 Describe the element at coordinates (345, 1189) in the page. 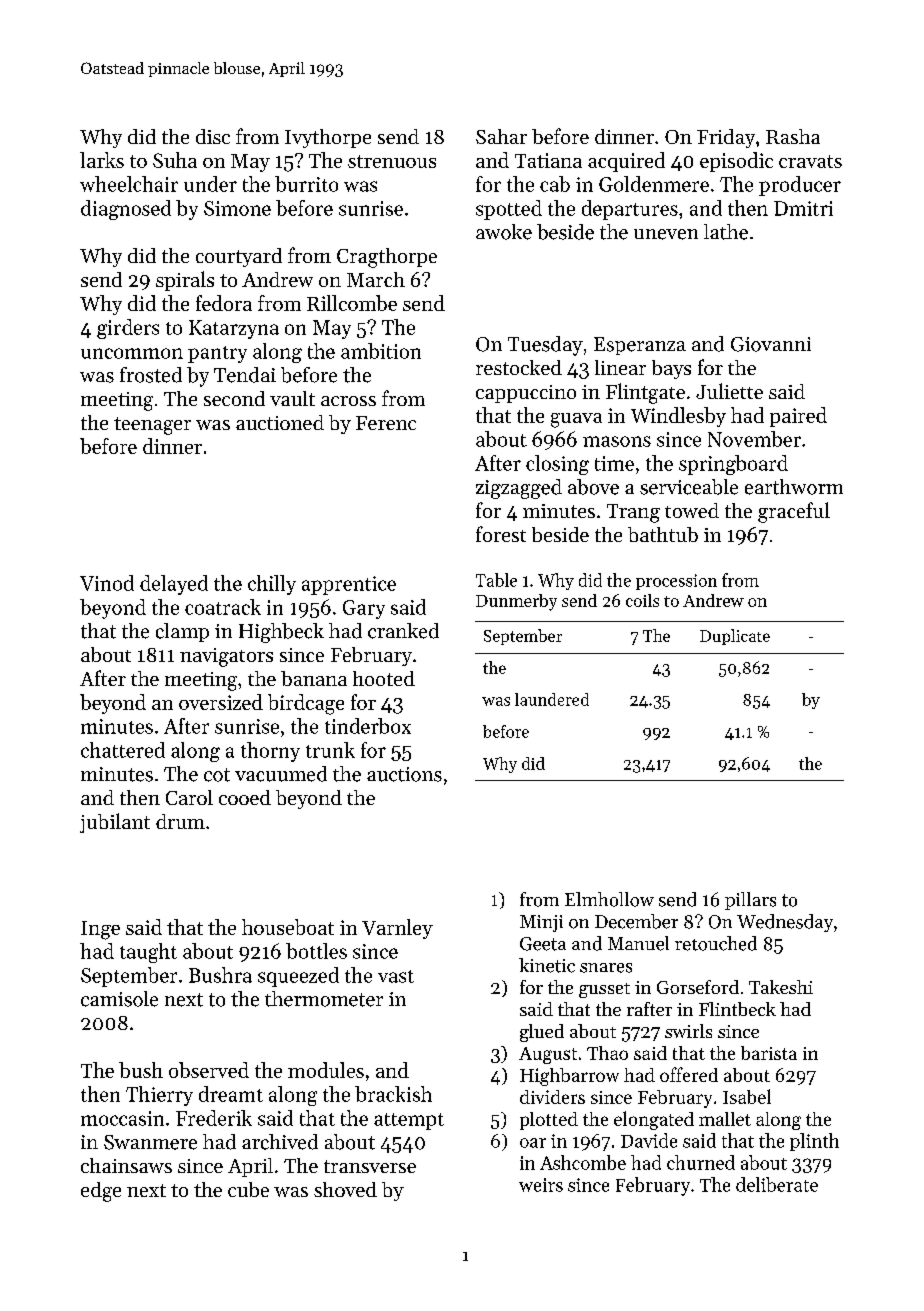

I see `shoved` at that location.
